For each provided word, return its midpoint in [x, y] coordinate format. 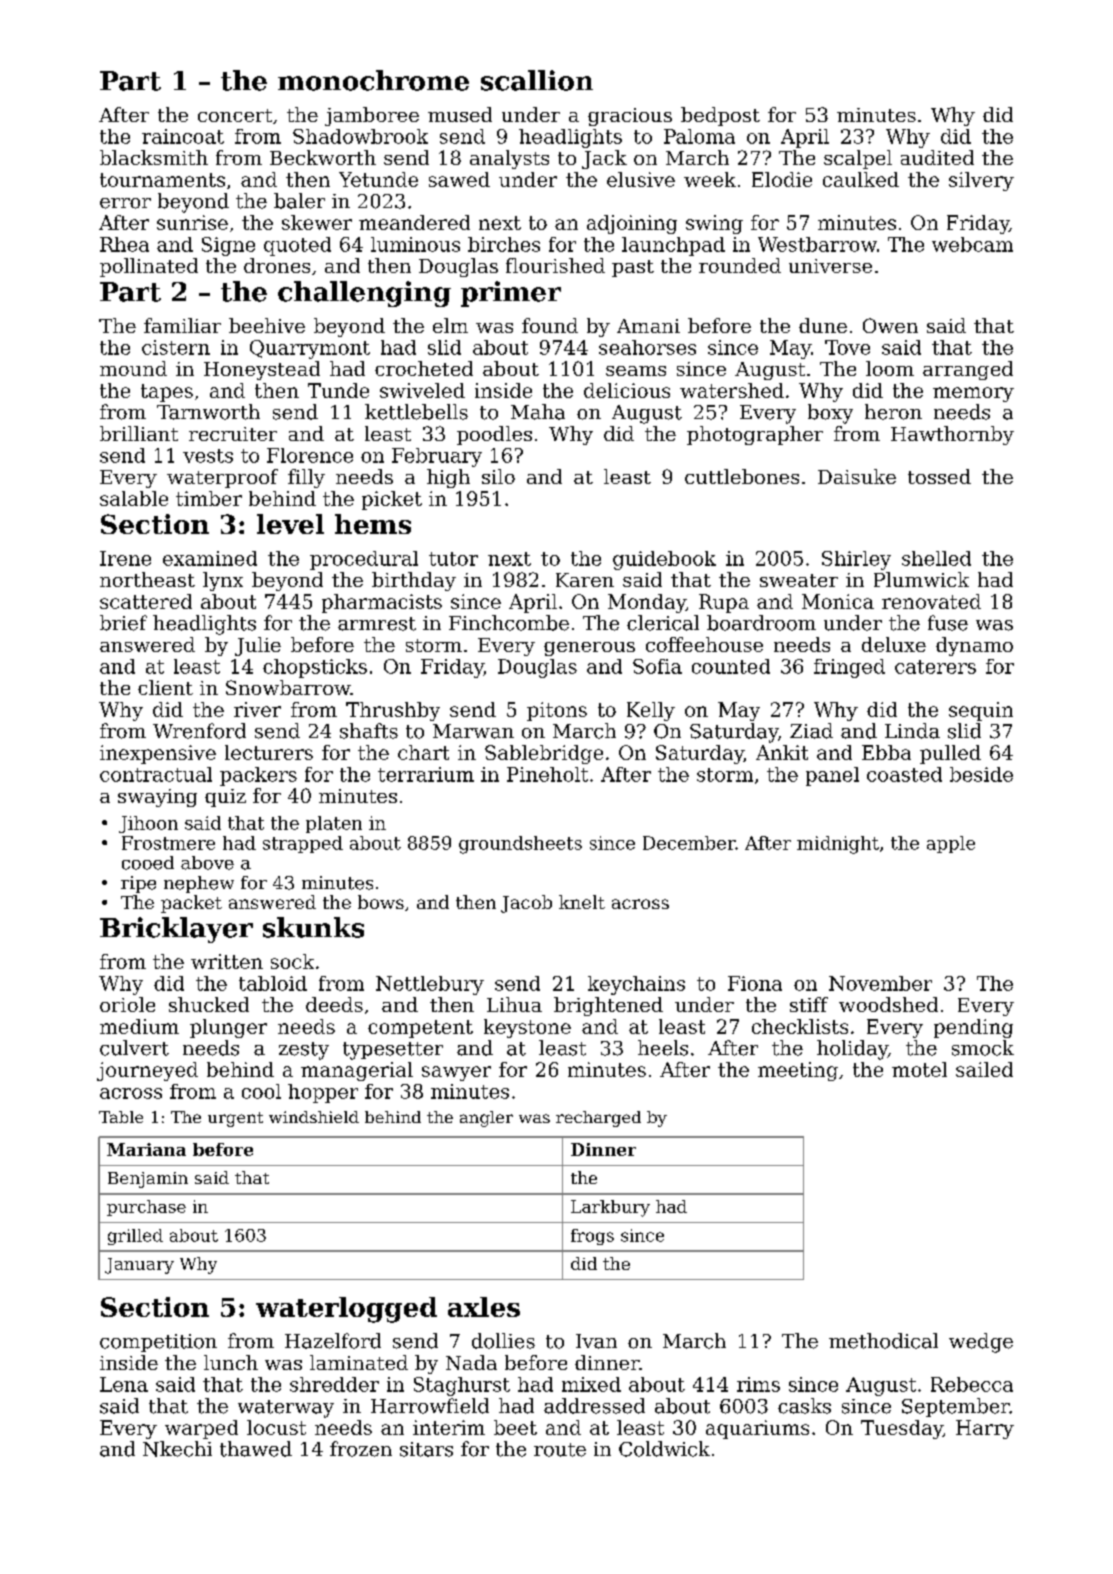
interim [449, 1427]
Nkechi [177, 1449]
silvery [981, 181]
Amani [648, 326]
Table [121, 1117]
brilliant [139, 433]
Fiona [755, 983]
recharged [598, 1119]
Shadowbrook [360, 136]
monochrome [373, 80]
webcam [972, 244]
